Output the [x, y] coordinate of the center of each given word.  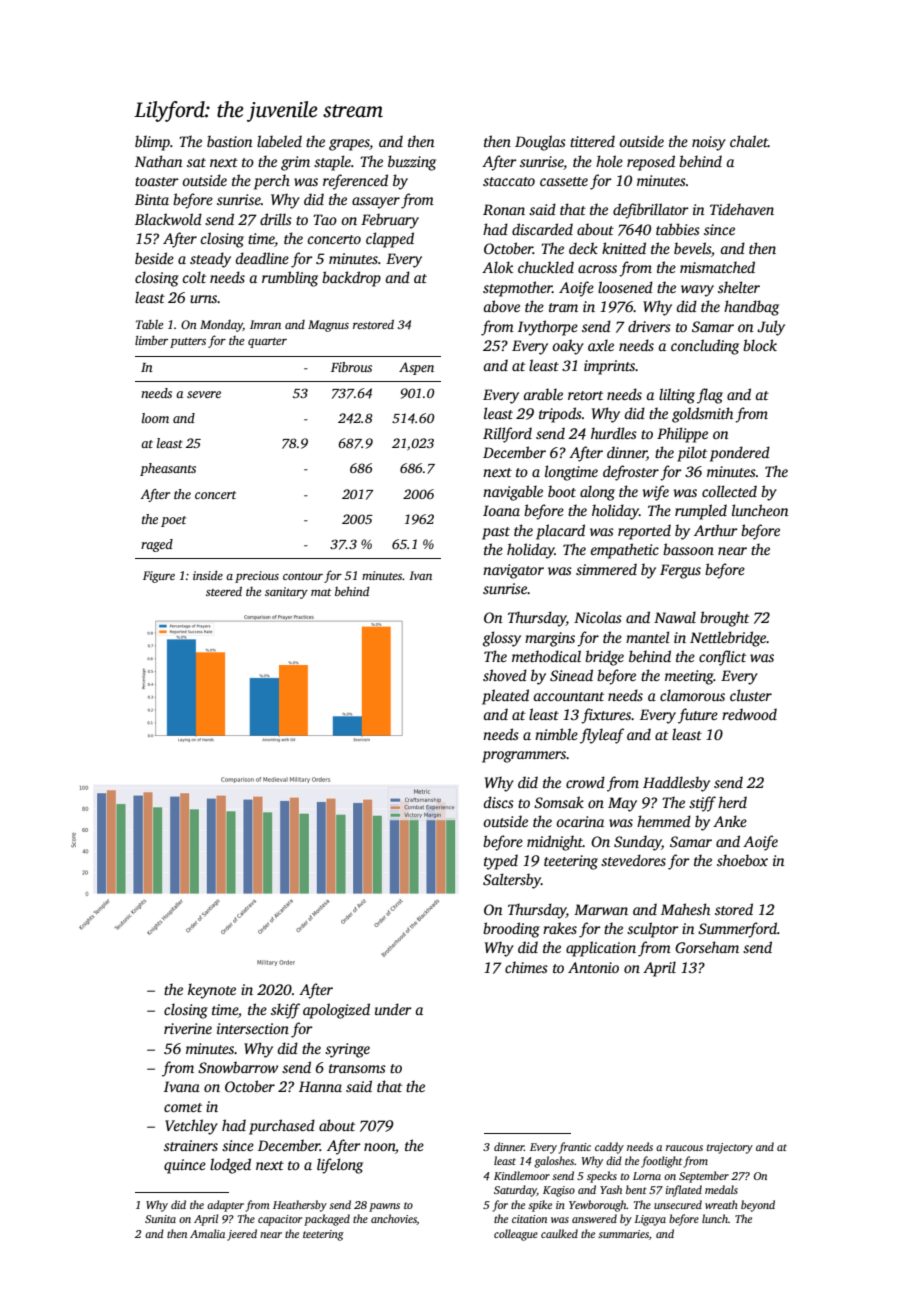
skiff [285, 1011]
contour [303, 576]
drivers [649, 326]
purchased [282, 1127]
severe [204, 394]
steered [224, 591]
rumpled [701, 512]
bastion [229, 141]
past [496, 533]
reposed [651, 163]
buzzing [412, 163]
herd [732, 802]
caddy [609, 1148]
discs [499, 802]
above [502, 306]
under [393, 1009]
